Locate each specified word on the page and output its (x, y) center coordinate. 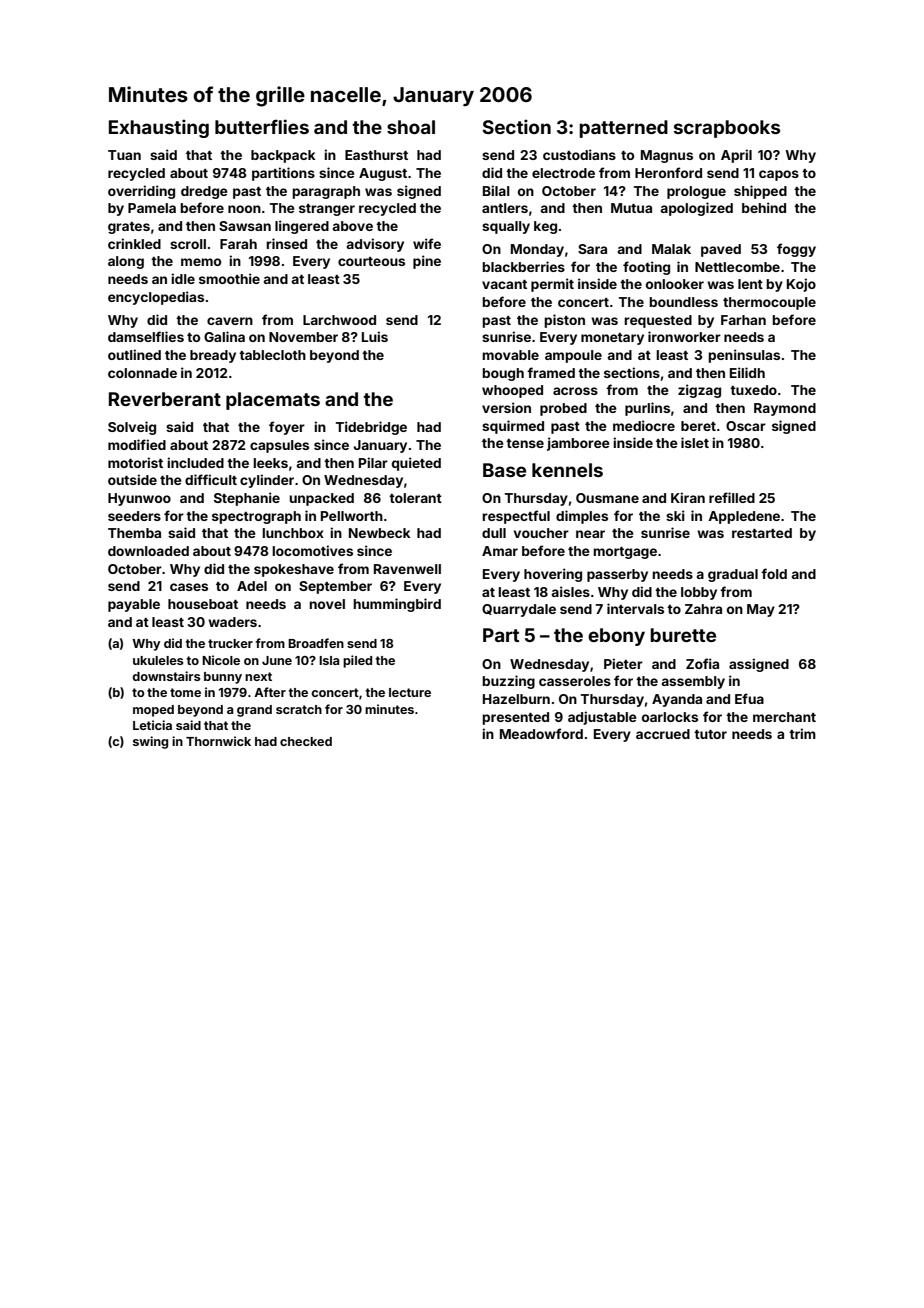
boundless (683, 302)
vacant (504, 284)
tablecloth (272, 355)
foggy (796, 250)
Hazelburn (516, 699)
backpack (283, 156)
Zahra (703, 609)
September (335, 587)
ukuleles (158, 660)
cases (189, 587)
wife (427, 243)
